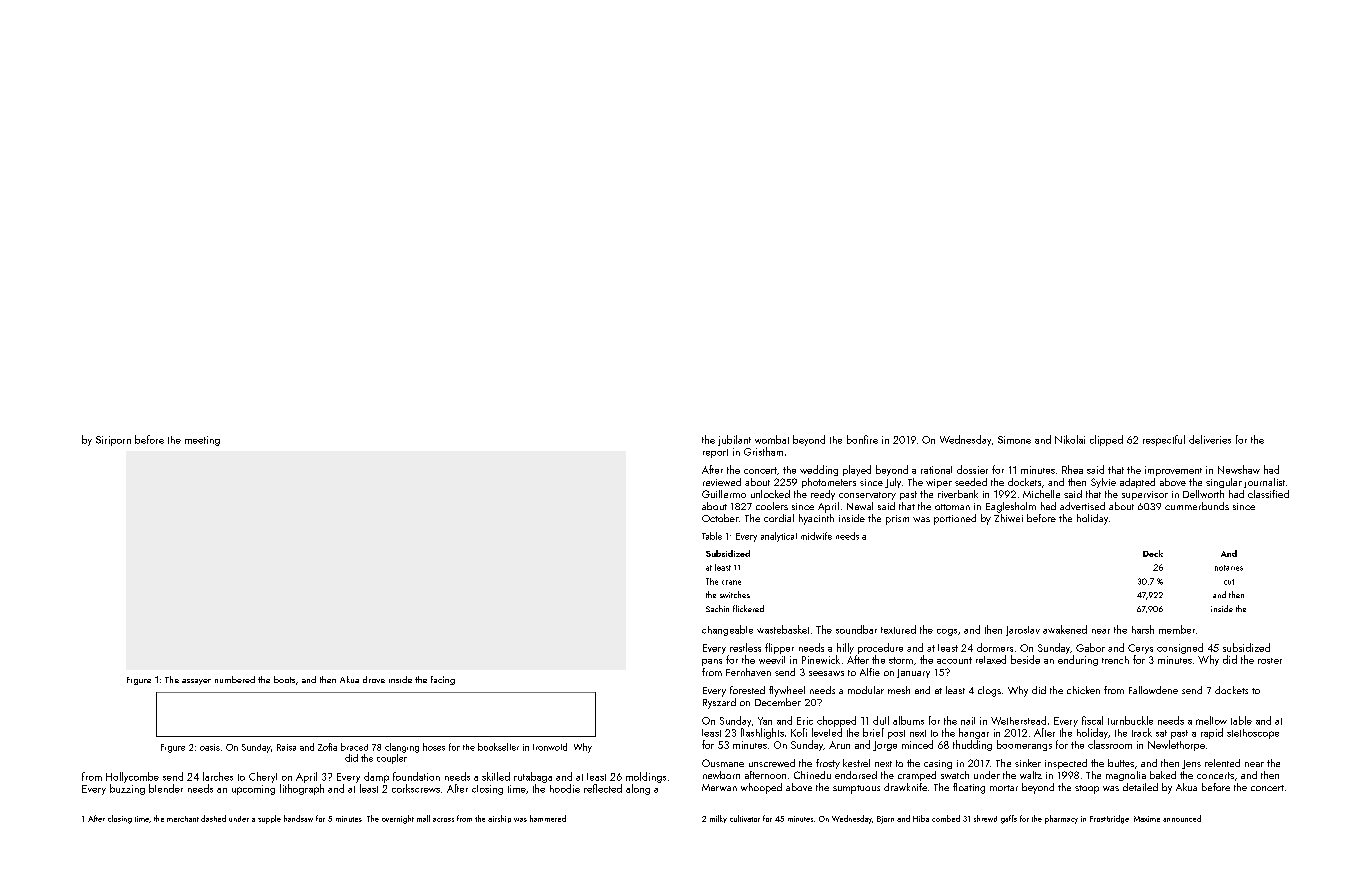 This screenshot has width=1372, height=887. What do you see at coordinates (327, 747) in the screenshot?
I see `Zofia` at bounding box center [327, 747].
